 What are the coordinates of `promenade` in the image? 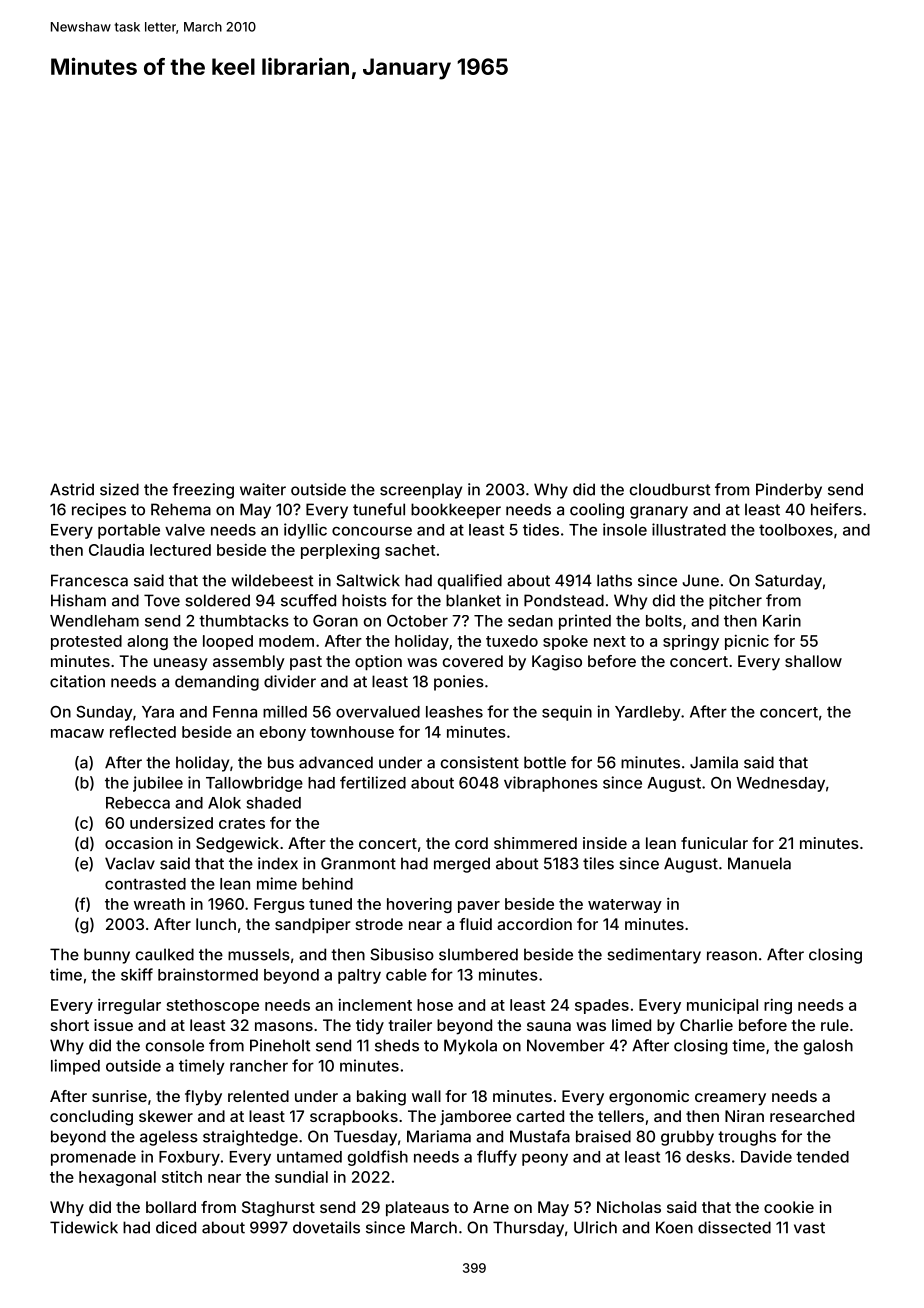 It's located at (93, 1158).
